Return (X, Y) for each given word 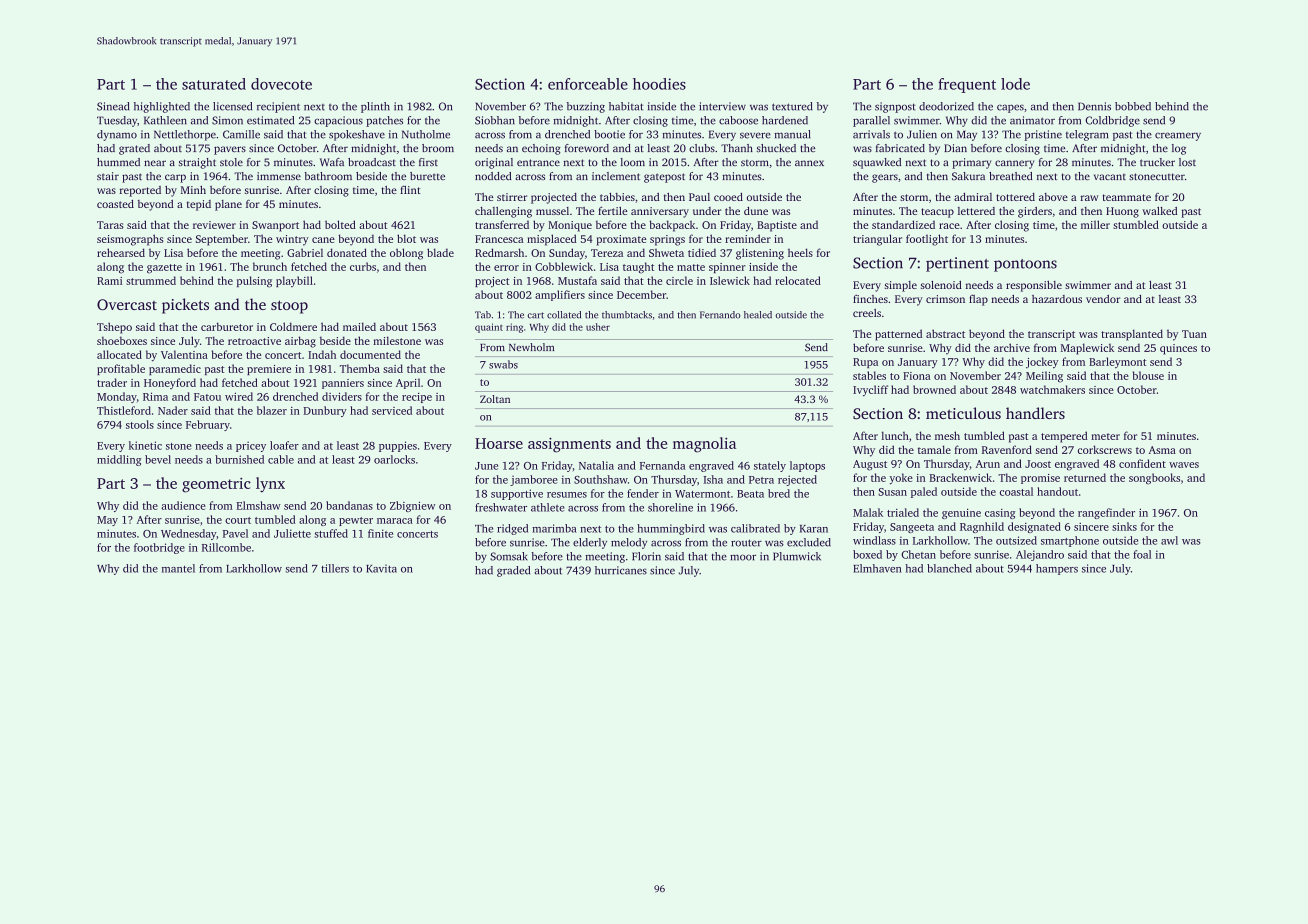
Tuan (1194, 334)
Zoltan (495, 399)
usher (598, 327)
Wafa (332, 162)
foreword (587, 148)
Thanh (737, 148)
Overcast (127, 304)
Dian (955, 148)
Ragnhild (982, 527)
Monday (117, 397)
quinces (1178, 349)
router (746, 543)
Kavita (381, 568)
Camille (241, 134)
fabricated (900, 148)
